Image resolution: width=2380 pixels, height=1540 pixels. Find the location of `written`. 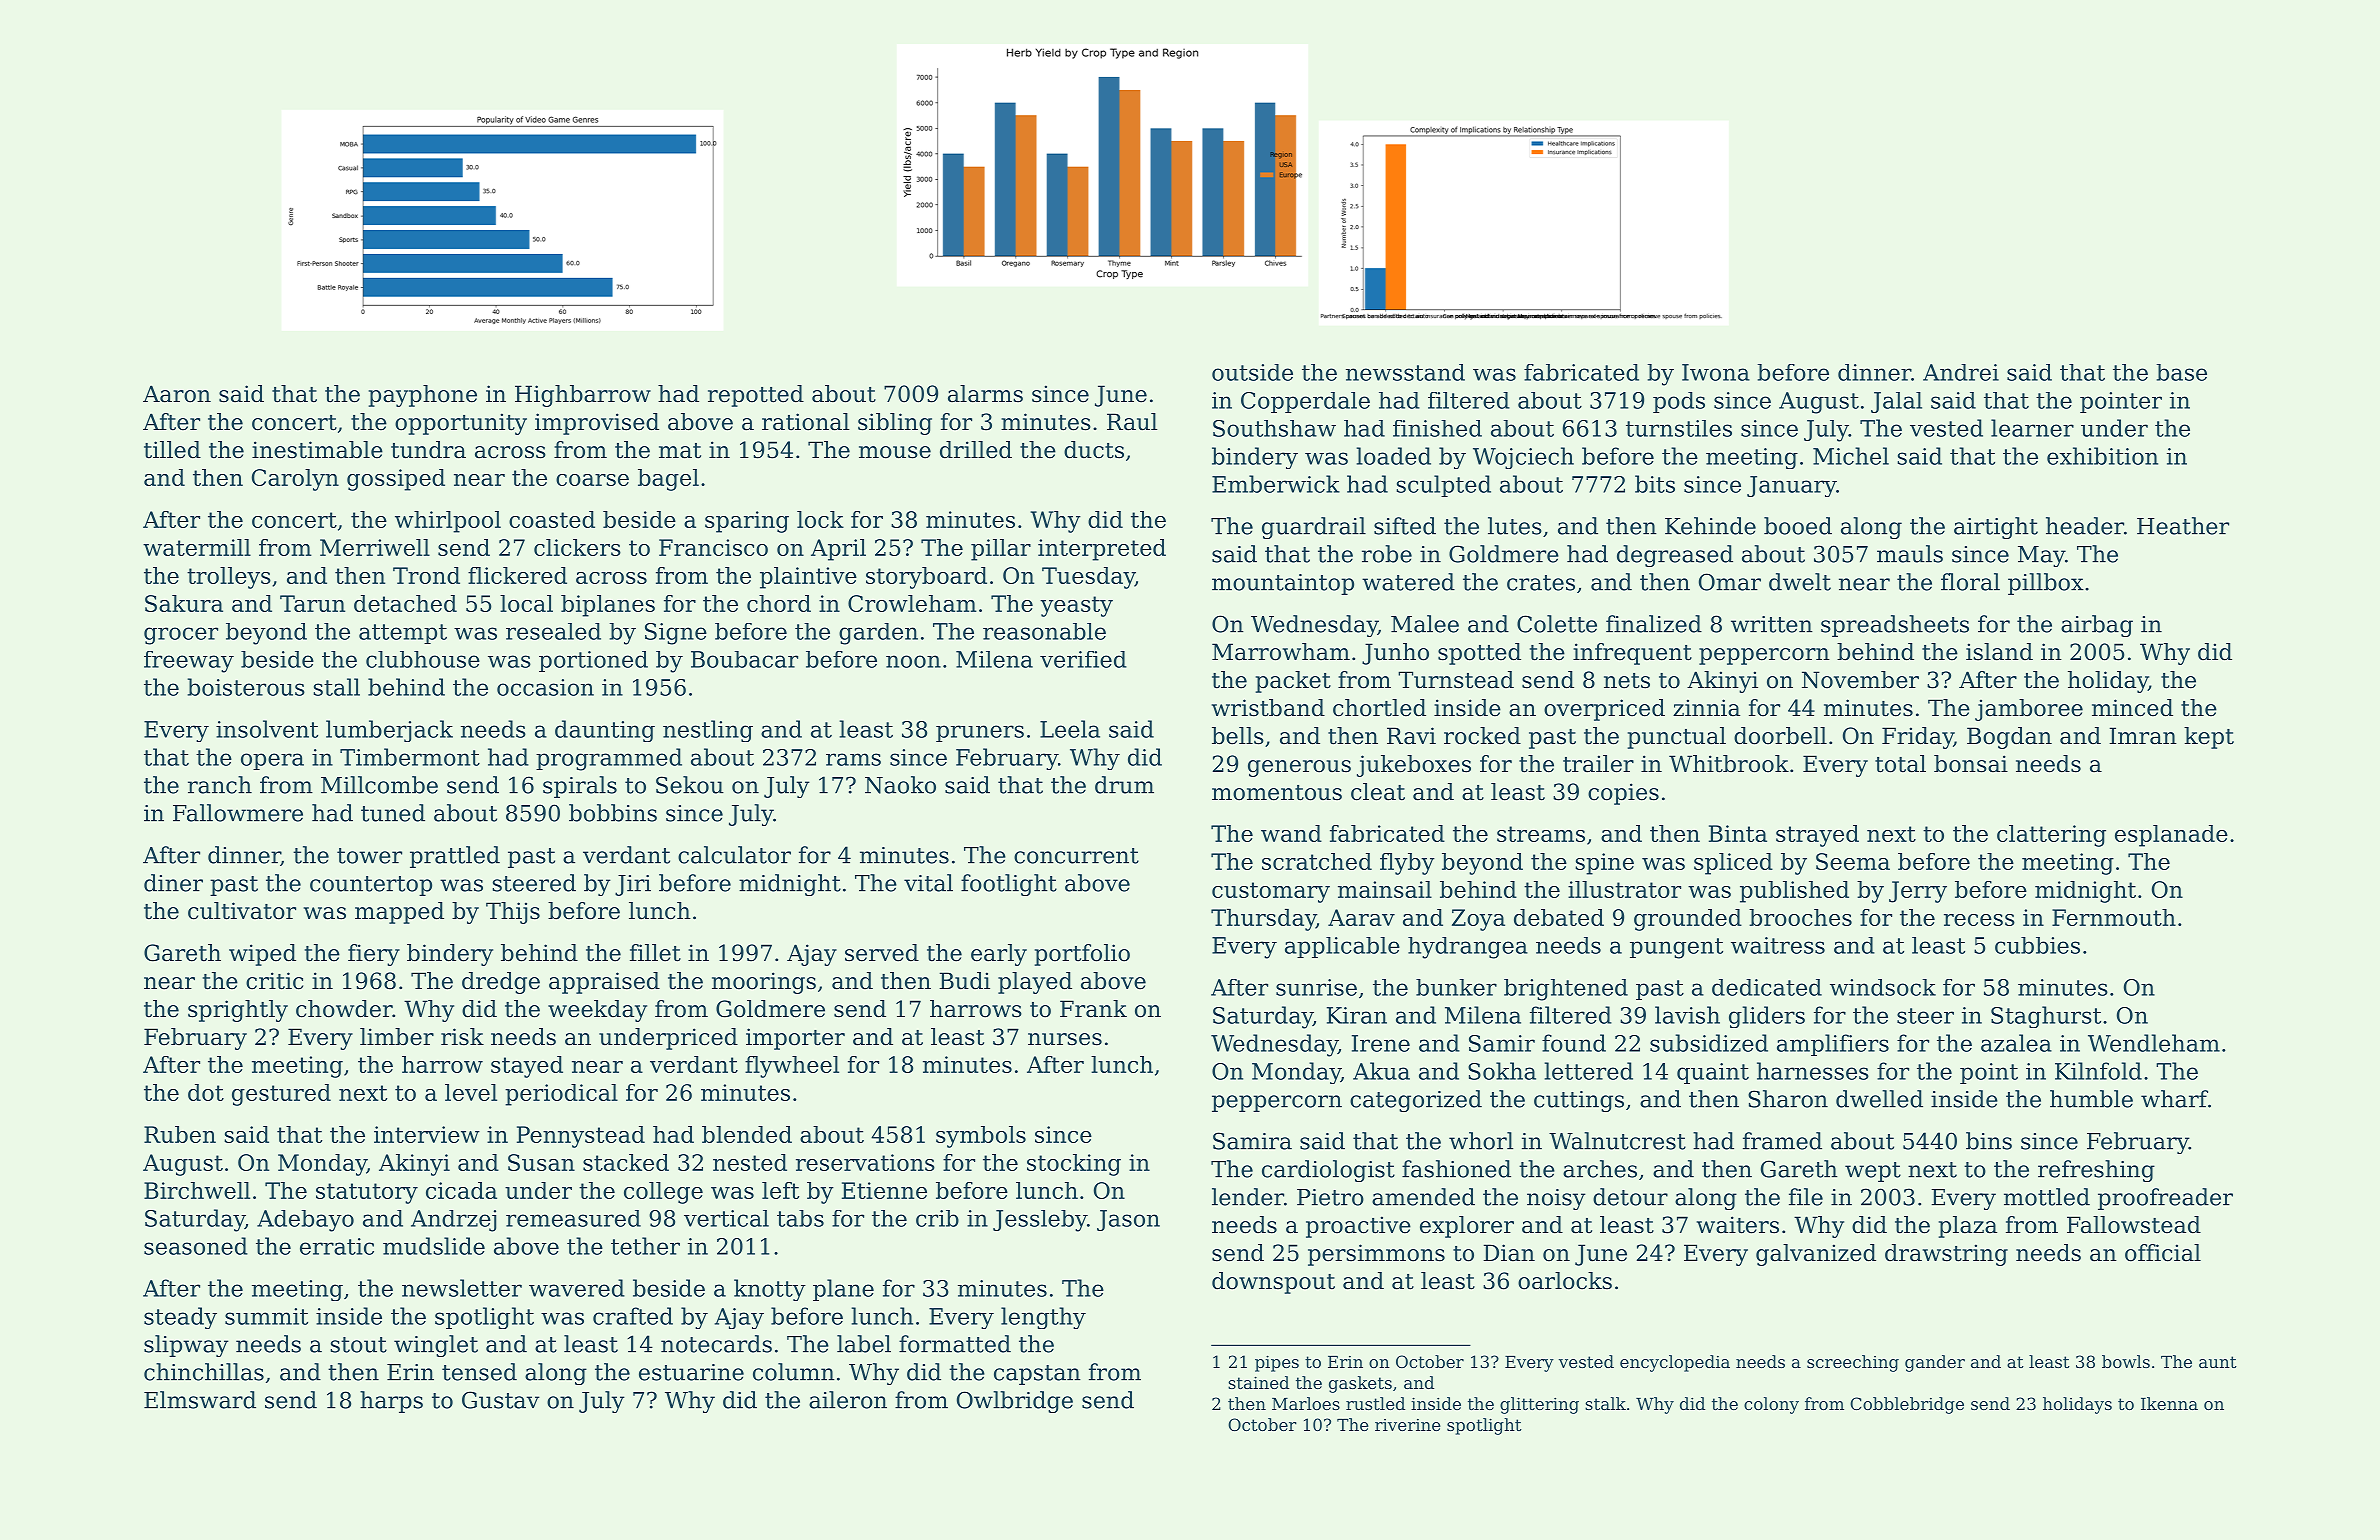

written is located at coordinates (1772, 624).
